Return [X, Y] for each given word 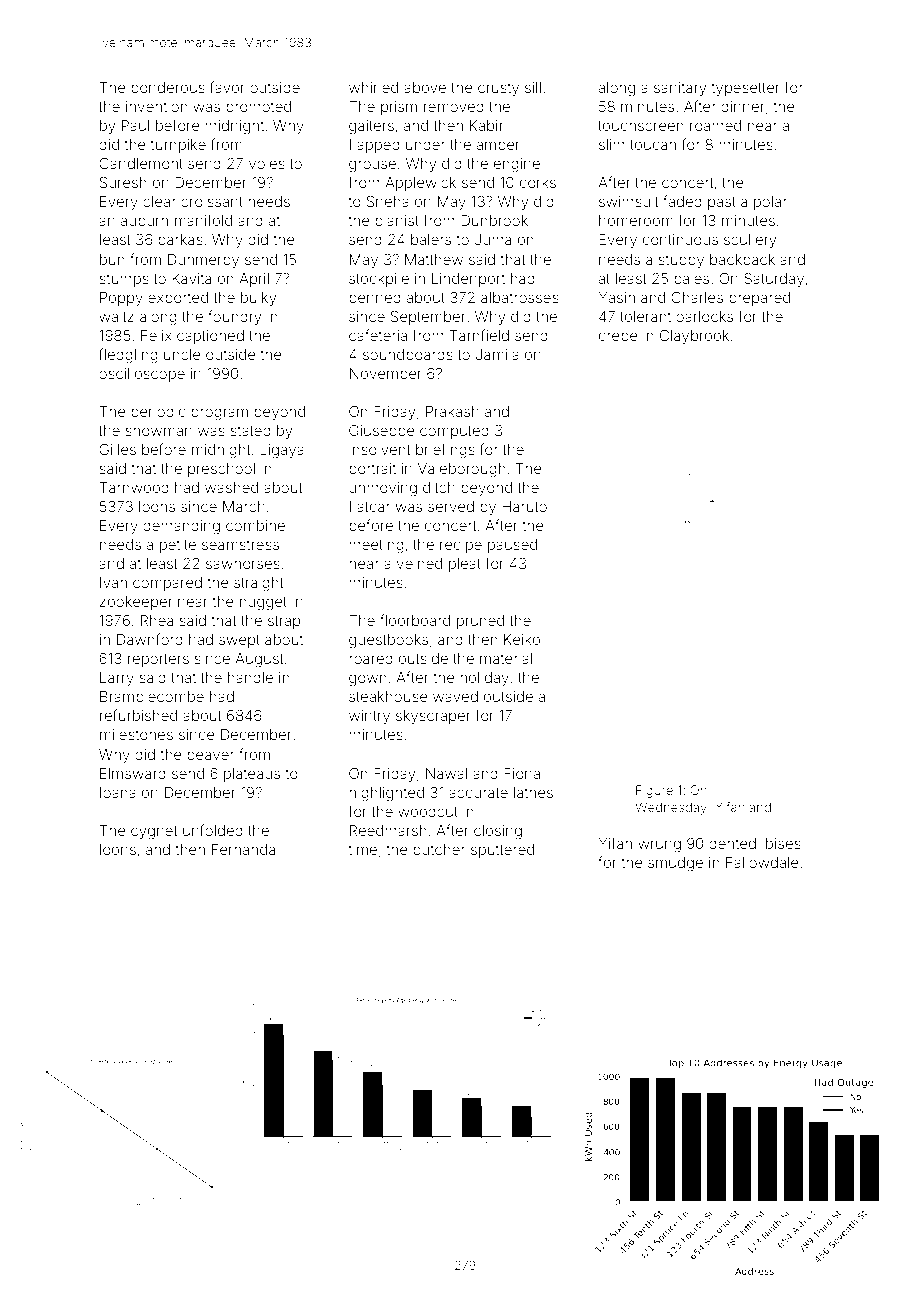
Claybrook [694, 337]
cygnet [154, 833]
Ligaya [282, 451]
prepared [759, 299]
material [506, 658]
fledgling [128, 356]
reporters [158, 660]
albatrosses [520, 297]
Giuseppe [382, 432]
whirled [373, 87]
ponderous [168, 89]
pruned [480, 622]
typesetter [746, 89]
